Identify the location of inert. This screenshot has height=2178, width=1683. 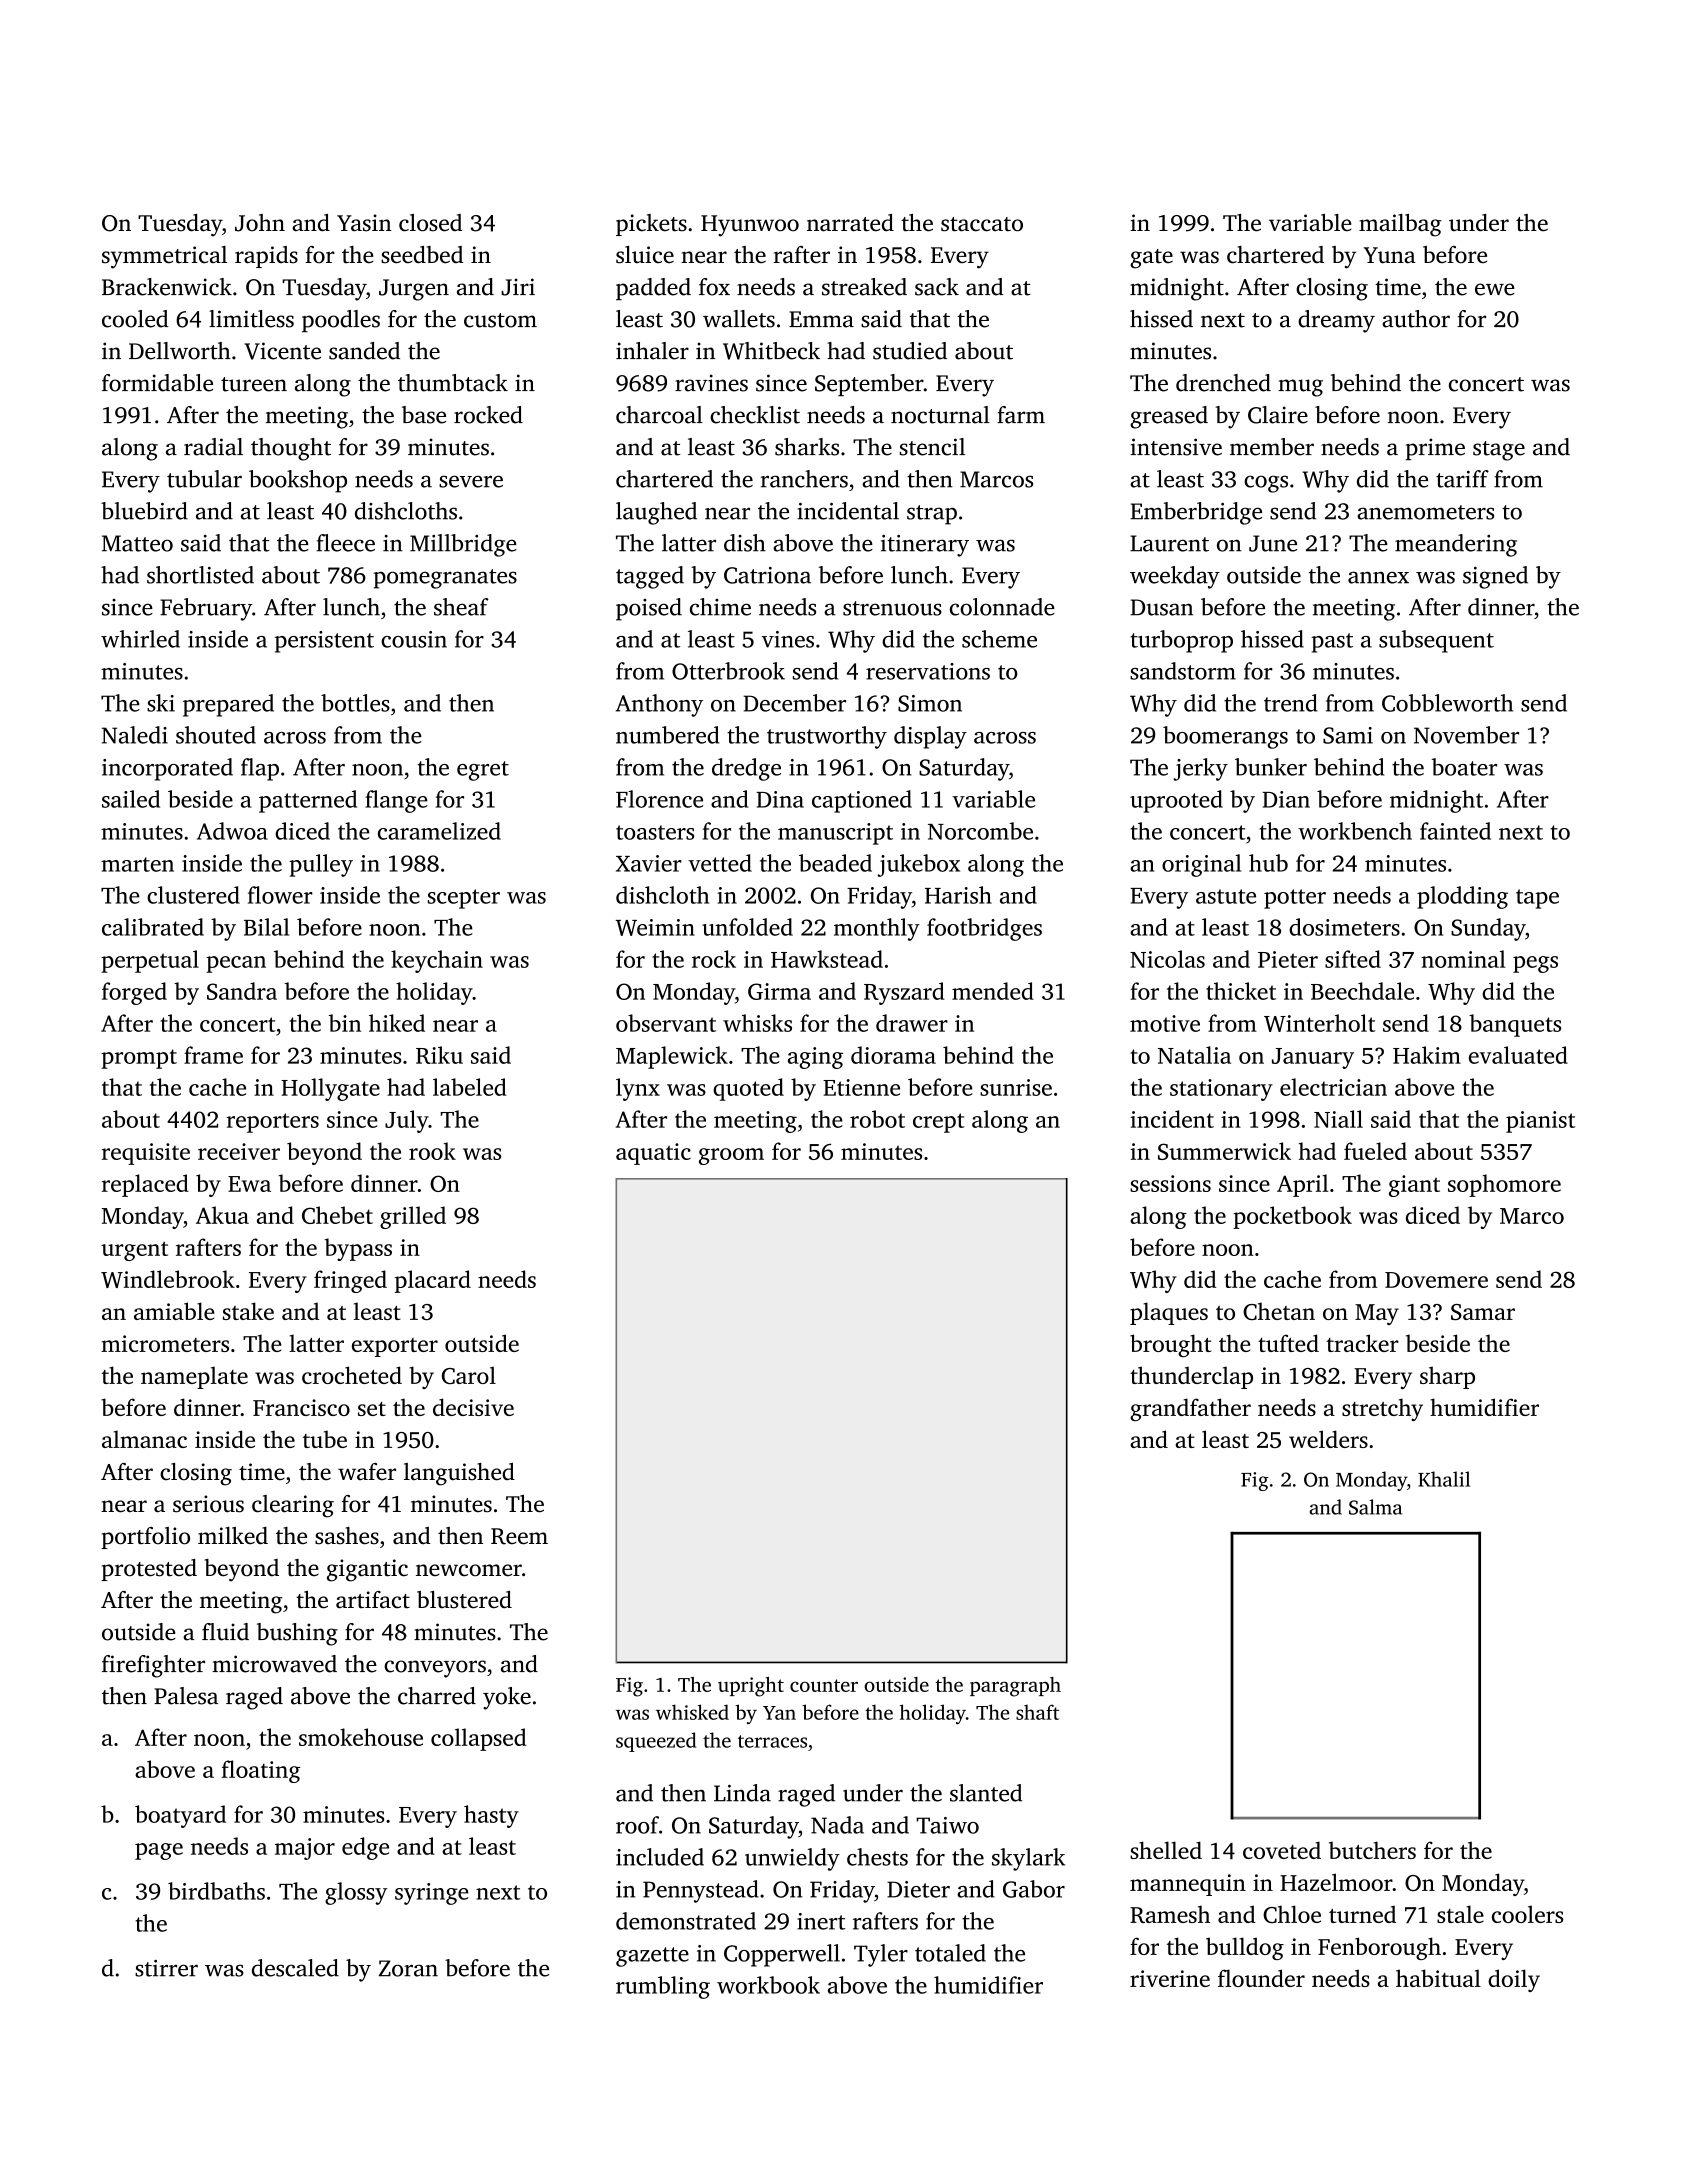
(821, 1921).
